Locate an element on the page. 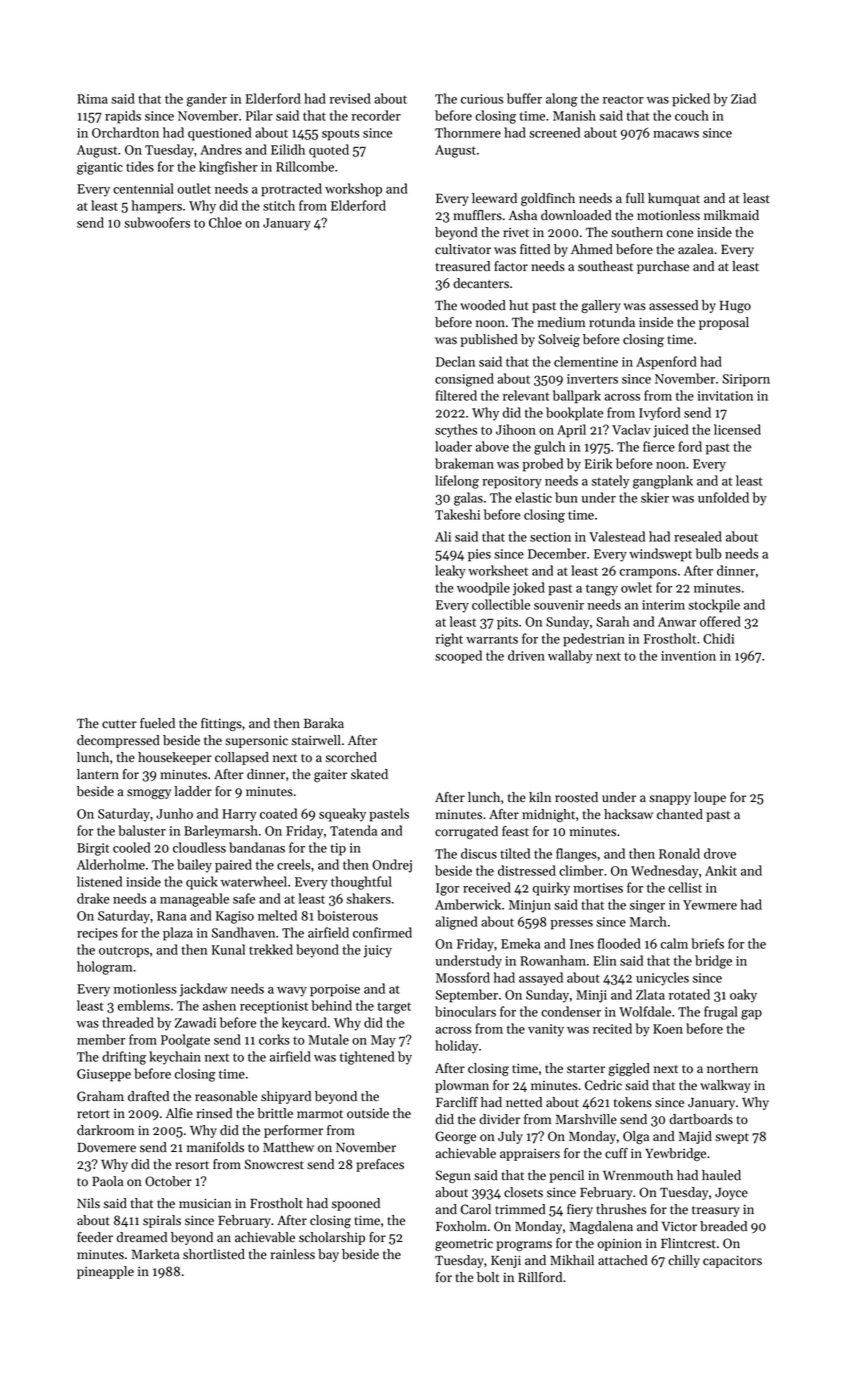 This image has width=849, height=1400. binoculars is located at coordinates (465, 1011).
